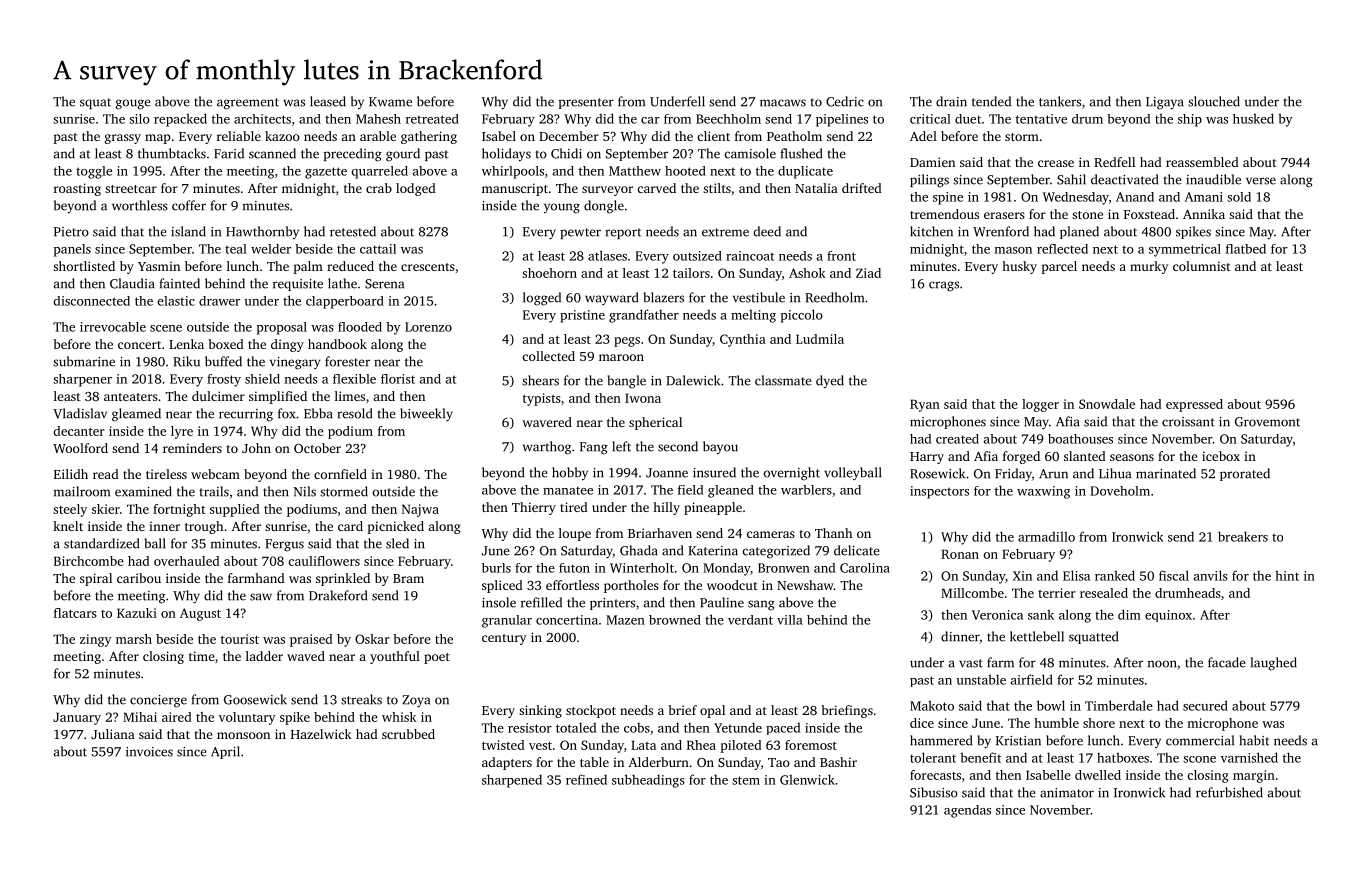 The height and width of the document is (887, 1372). Describe the element at coordinates (726, 569) in the document. I see `Monday` at that location.
